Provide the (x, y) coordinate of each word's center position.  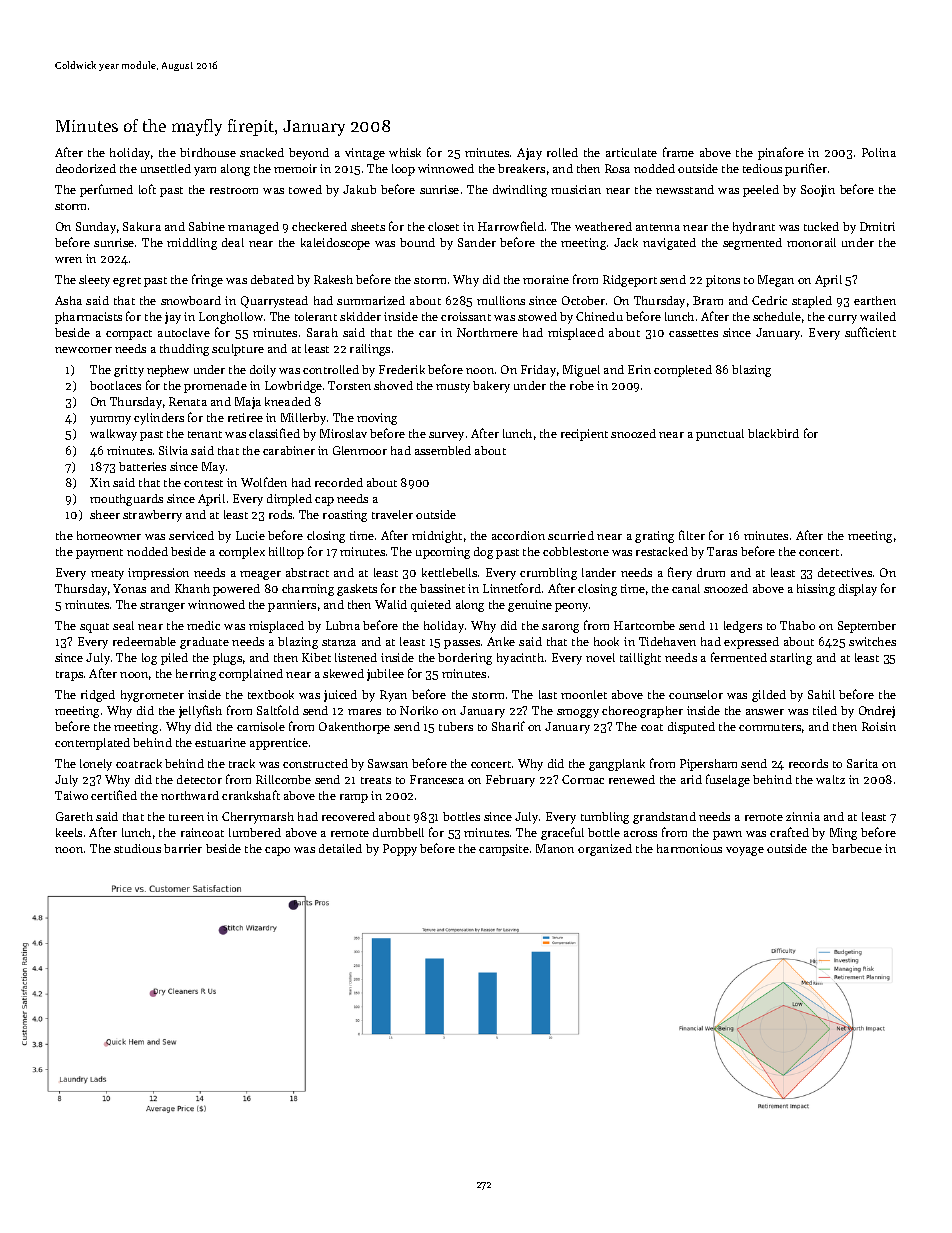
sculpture (238, 350)
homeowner (109, 535)
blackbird (773, 433)
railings (370, 350)
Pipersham (708, 765)
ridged (98, 696)
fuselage (728, 780)
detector (199, 779)
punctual (720, 435)
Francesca (437, 779)
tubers (456, 726)
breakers (521, 168)
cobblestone (576, 551)
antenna (658, 227)
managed (253, 228)
